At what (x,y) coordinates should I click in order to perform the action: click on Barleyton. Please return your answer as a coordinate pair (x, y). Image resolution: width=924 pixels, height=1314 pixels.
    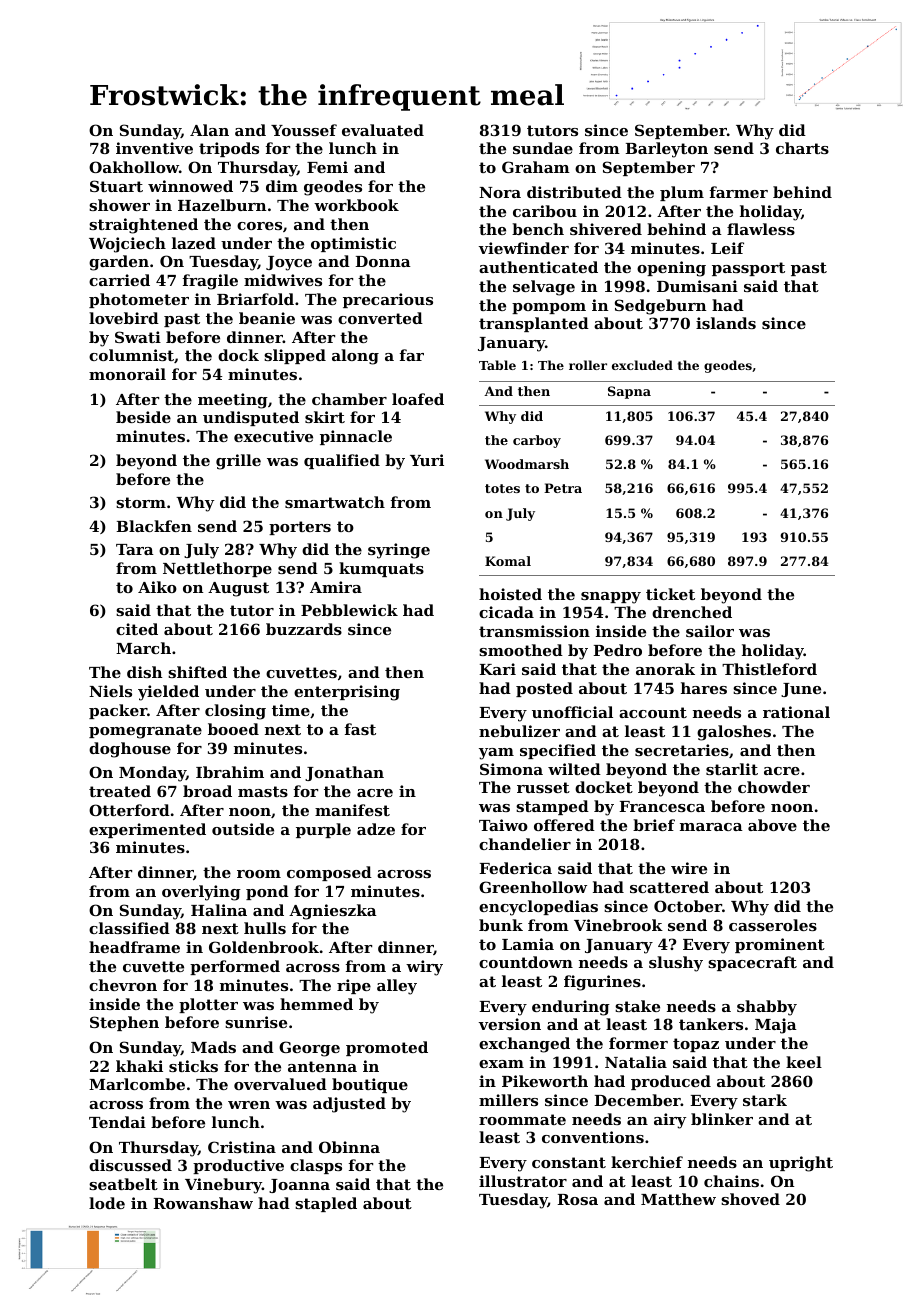
    Looking at the image, I should click on (666, 150).
